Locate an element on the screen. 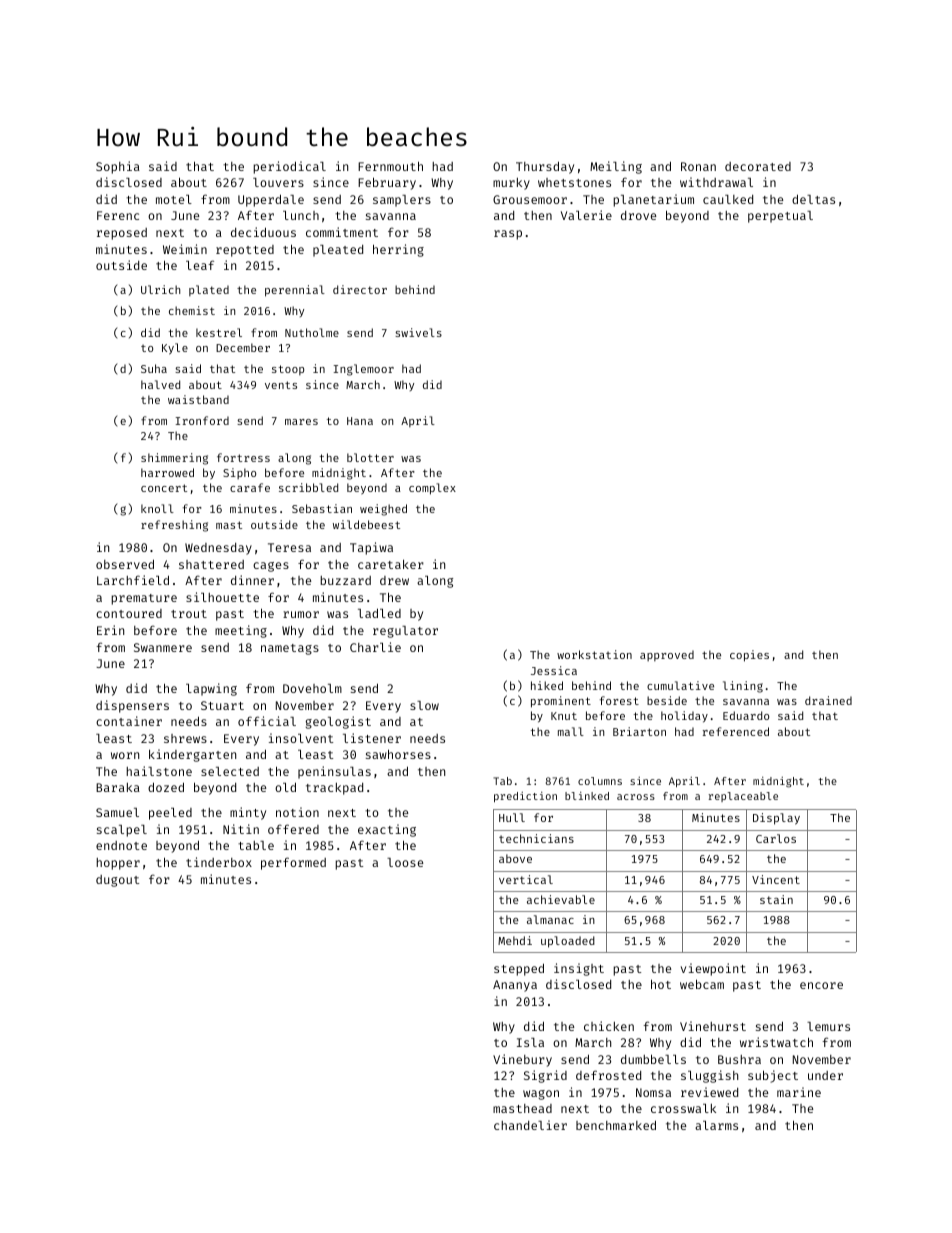  decorated is located at coordinates (758, 166).
